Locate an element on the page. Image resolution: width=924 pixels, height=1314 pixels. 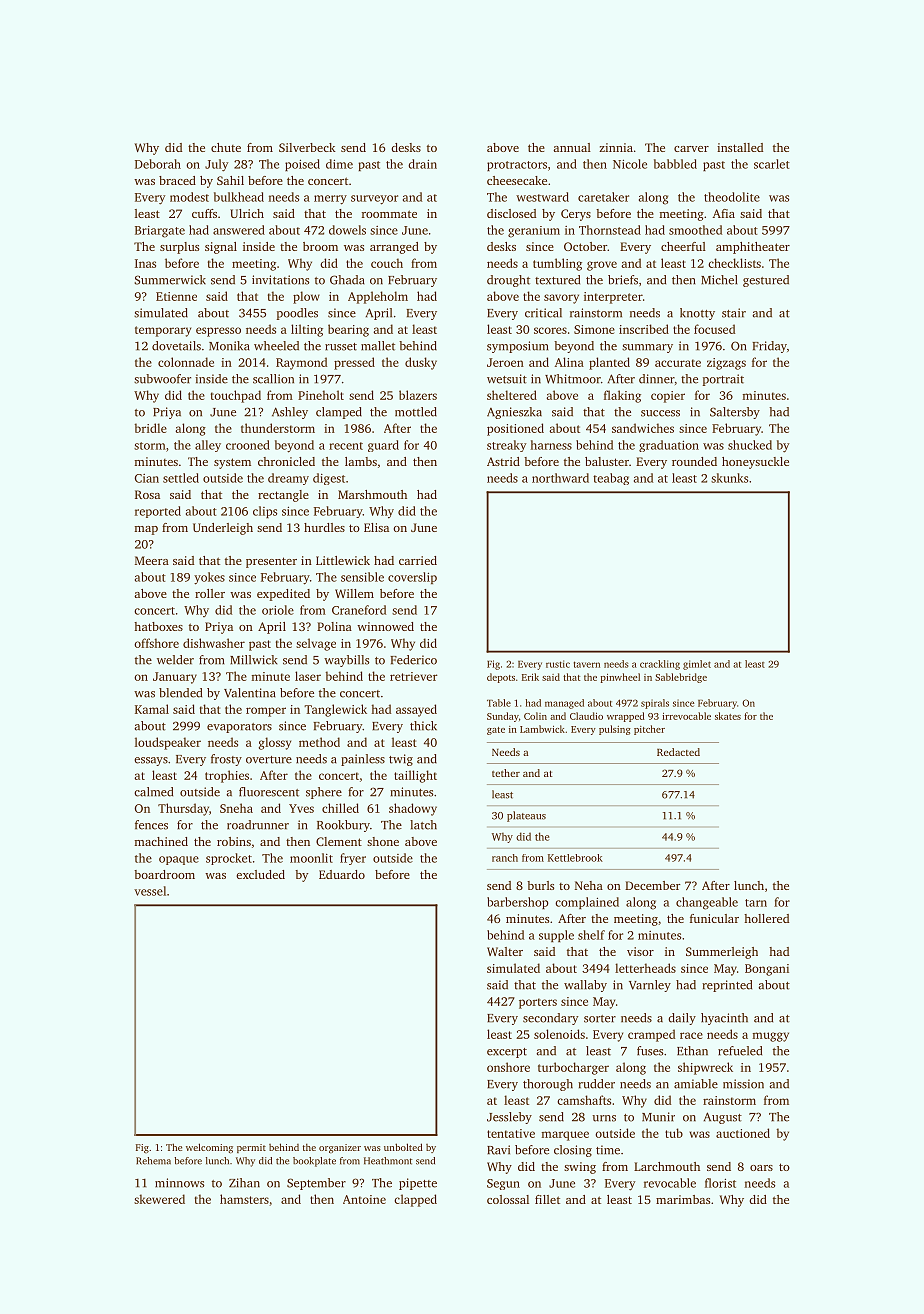
thick is located at coordinates (423, 726).
